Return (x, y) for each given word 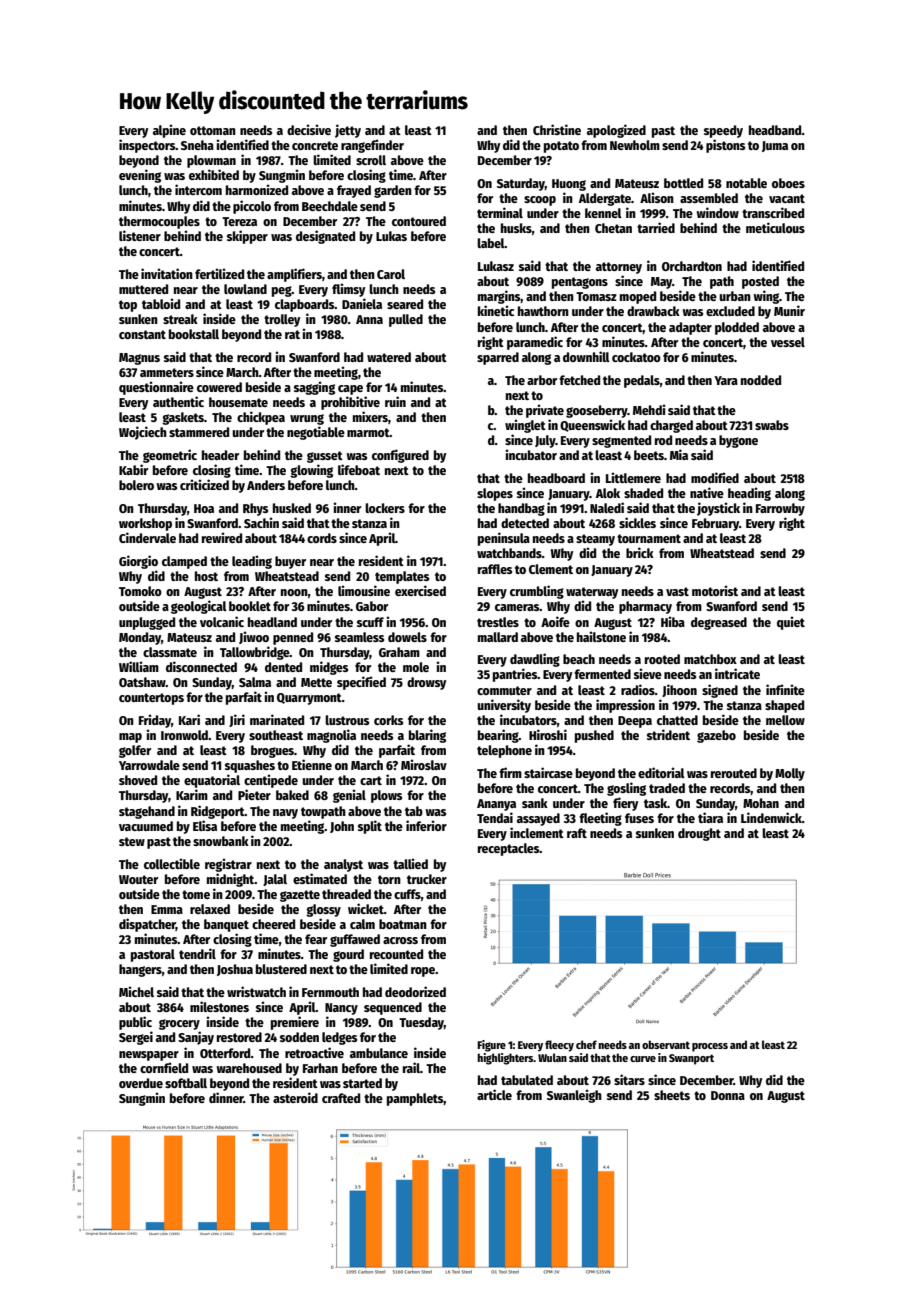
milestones (219, 1006)
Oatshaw (142, 682)
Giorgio (138, 562)
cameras (517, 607)
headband (775, 130)
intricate (737, 673)
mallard (498, 637)
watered (389, 357)
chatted (677, 720)
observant (666, 1044)
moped (638, 297)
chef (586, 1044)
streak (180, 319)
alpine (169, 131)
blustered (281, 969)
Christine (557, 129)
